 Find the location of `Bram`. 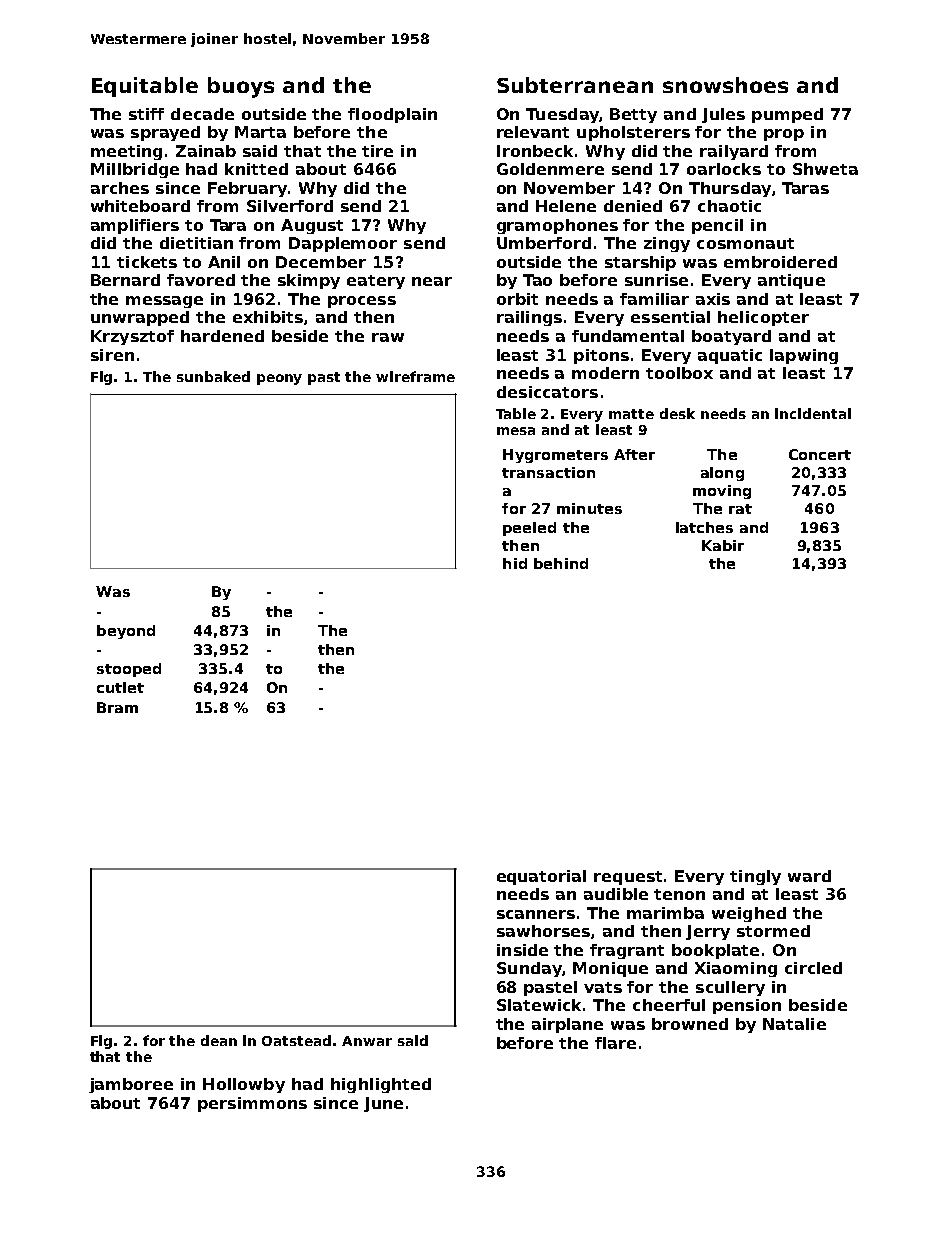

Bram is located at coordinates (117, 707).
